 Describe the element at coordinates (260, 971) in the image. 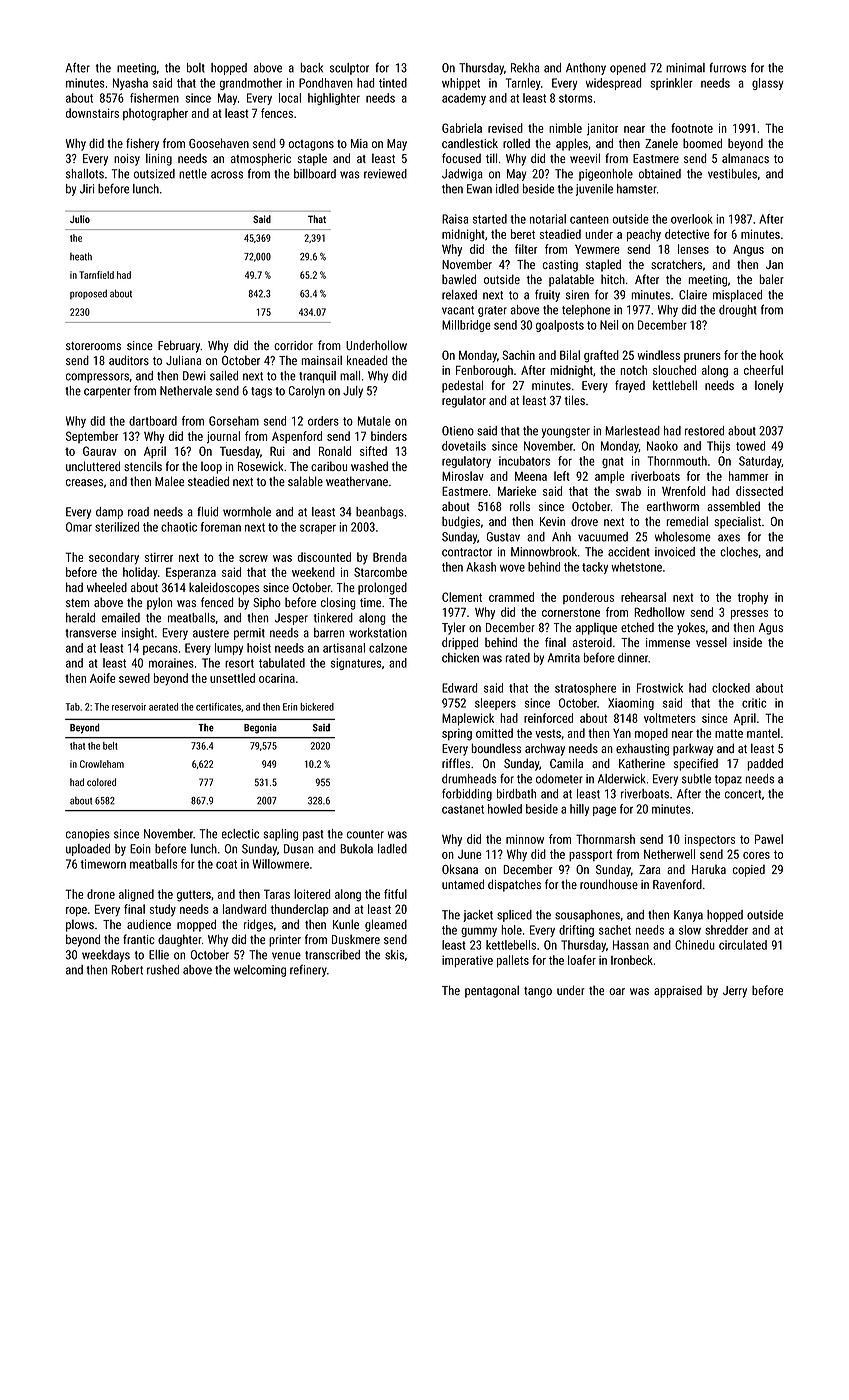

I see `welcoming` at that location.
